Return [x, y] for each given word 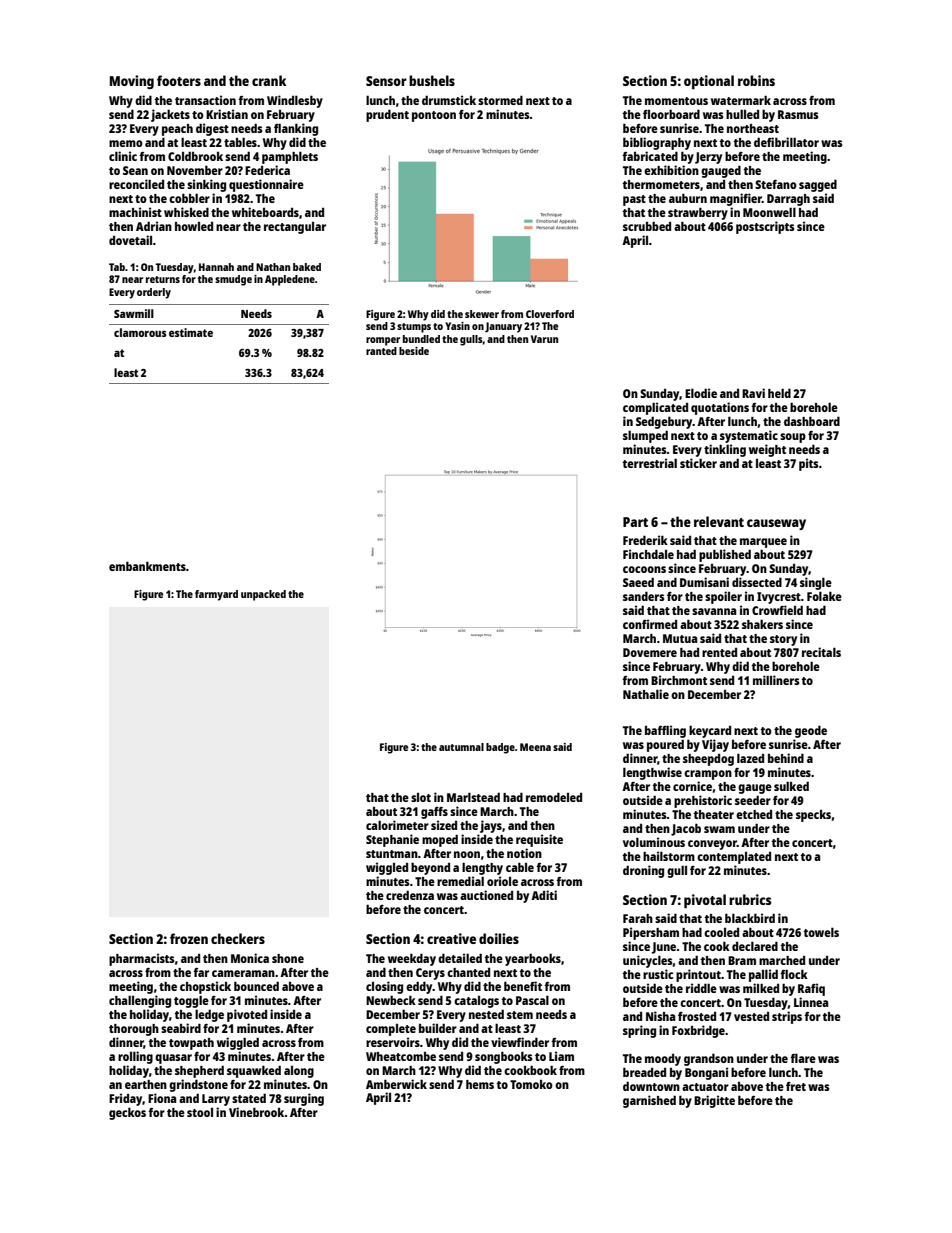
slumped [645, 436]
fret [796, 1086]
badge [500, 748]
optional [709, 82]
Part [635, 522]
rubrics [750, 899]
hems [480, 1084]
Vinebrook [256, 1112]
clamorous [140, 332]
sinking [206, 185]
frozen [189, 938]
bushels [432, 80]
